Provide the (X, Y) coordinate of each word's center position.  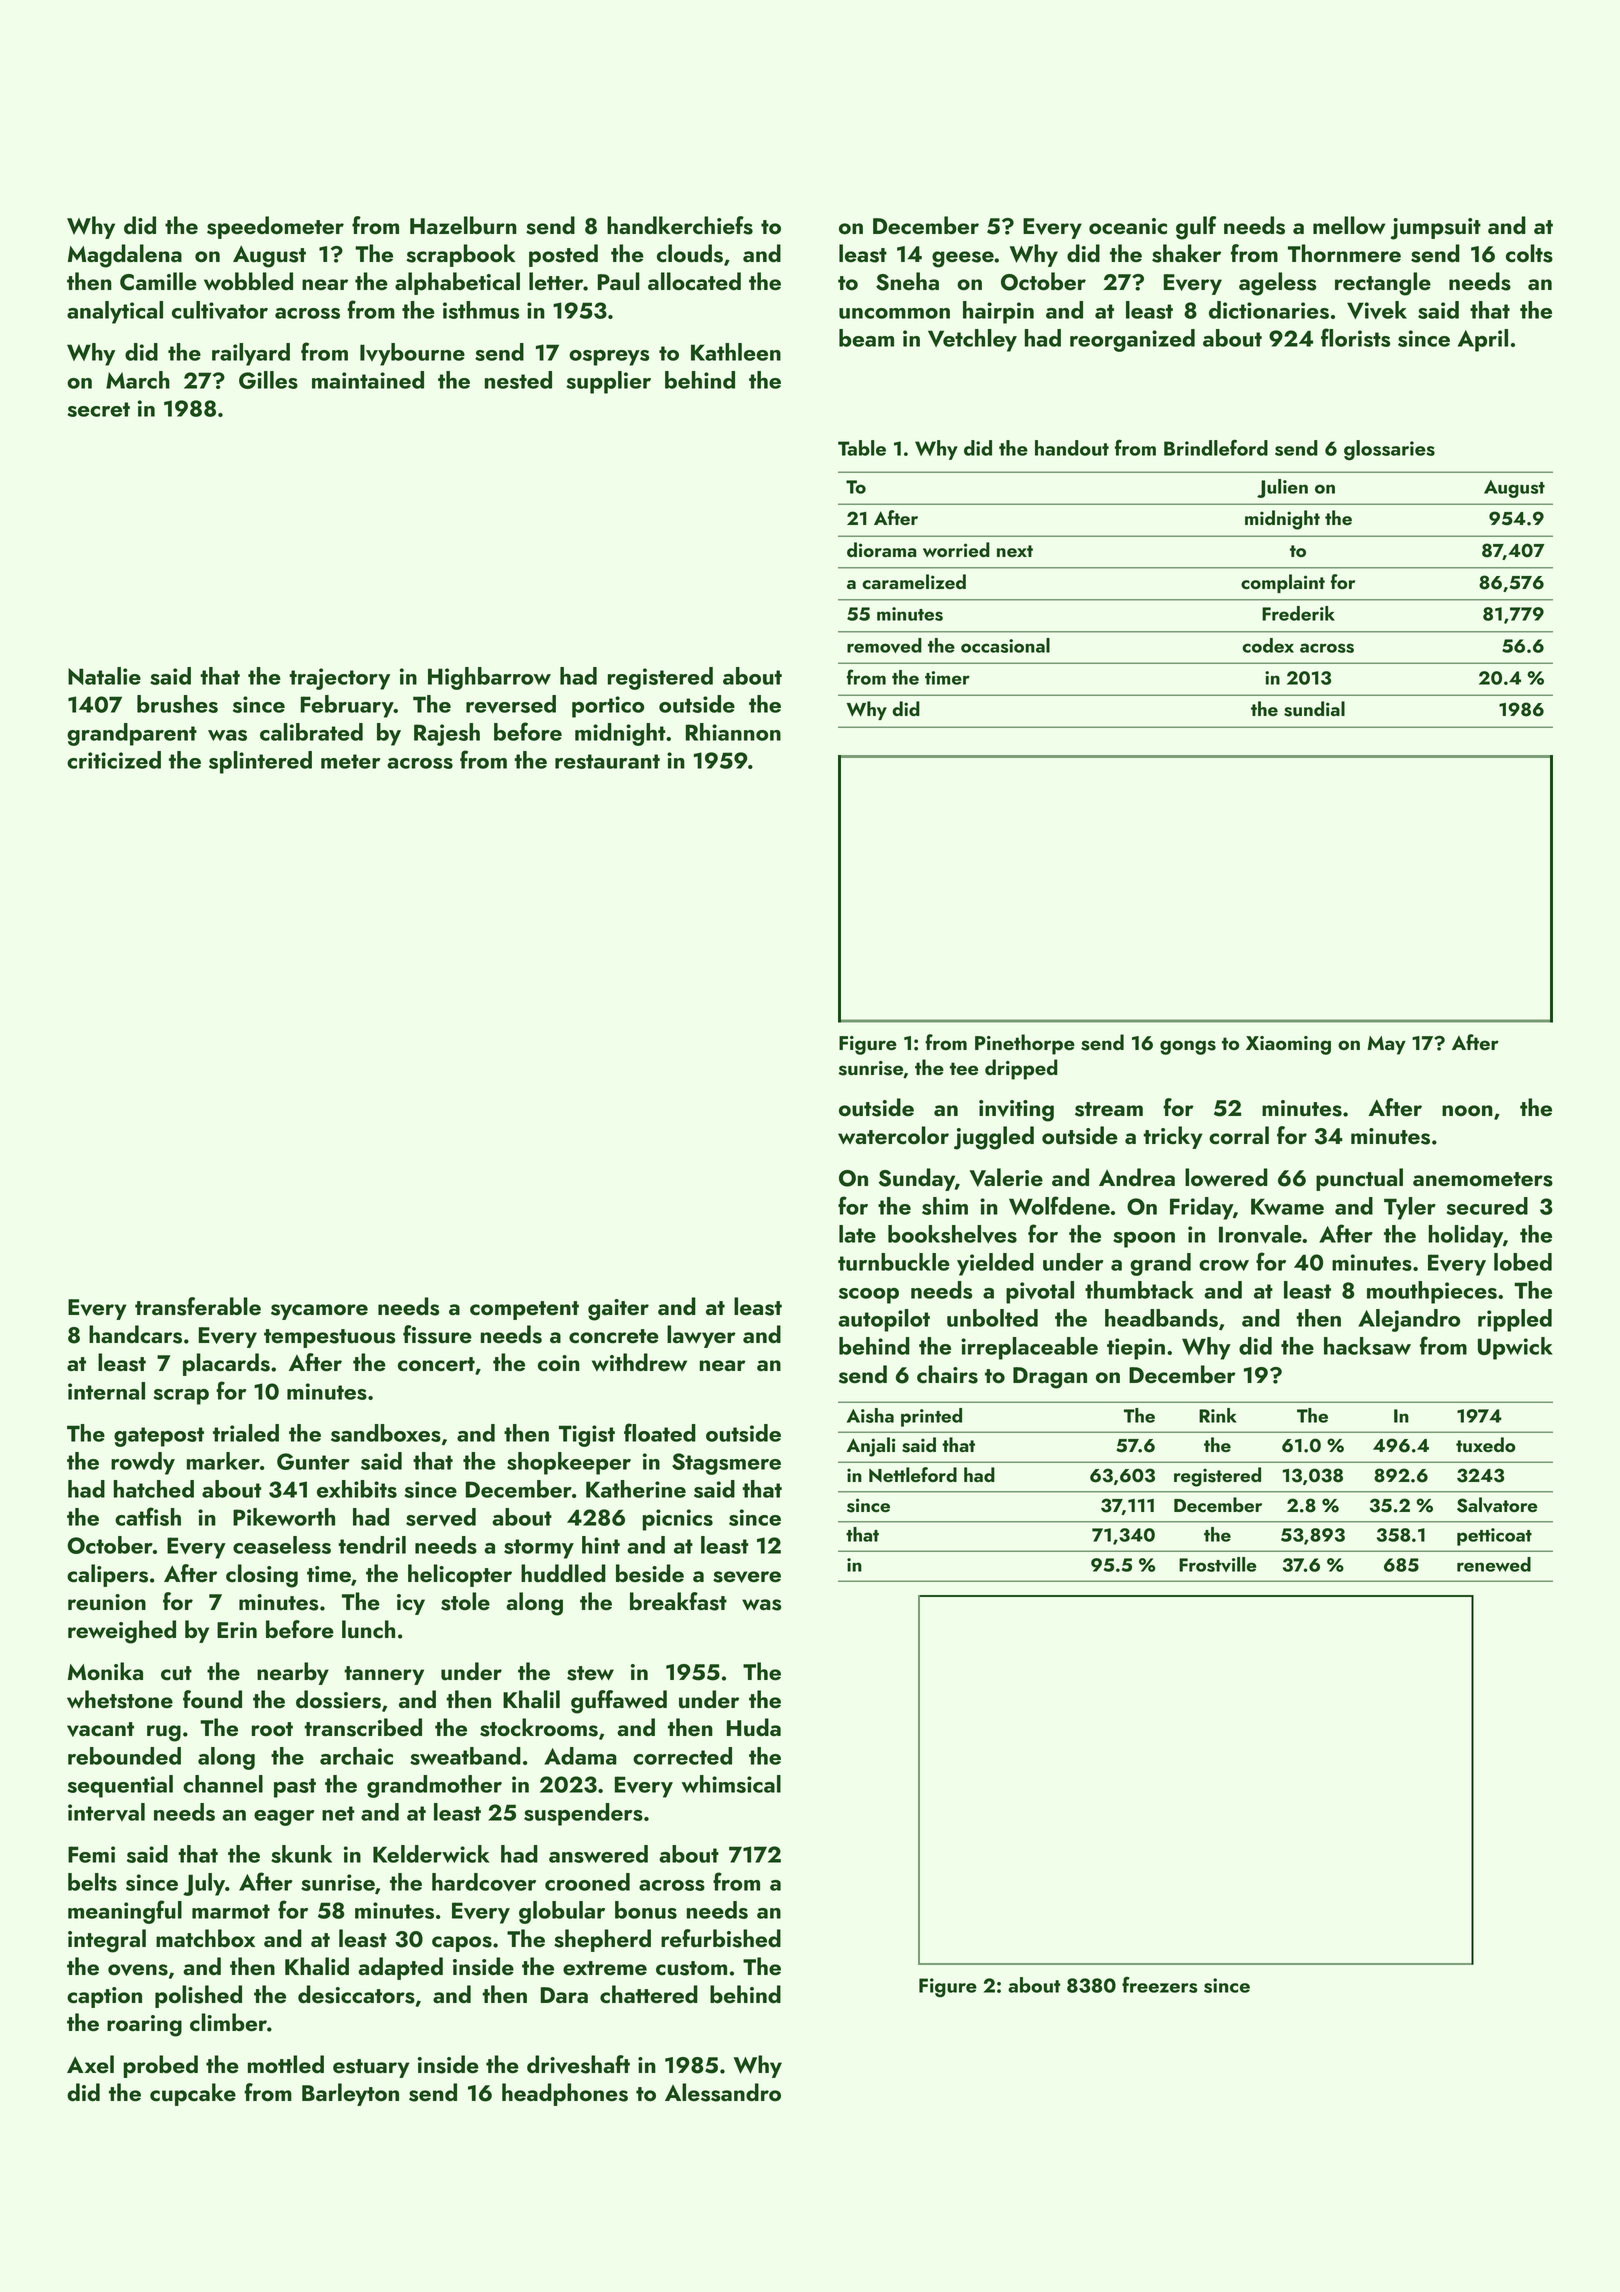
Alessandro (723, 2092)
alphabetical (457, 283)
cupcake (193, 2094)
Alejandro (1409, 1320)
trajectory (339, 679)
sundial (1314, 709)
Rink (1218, 1415)
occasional (1005, 645)
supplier (608, 382)
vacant (100, 1729)
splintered (260, 762)
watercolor (893, 1135)
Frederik (1298, 613)
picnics (677, 1520)
